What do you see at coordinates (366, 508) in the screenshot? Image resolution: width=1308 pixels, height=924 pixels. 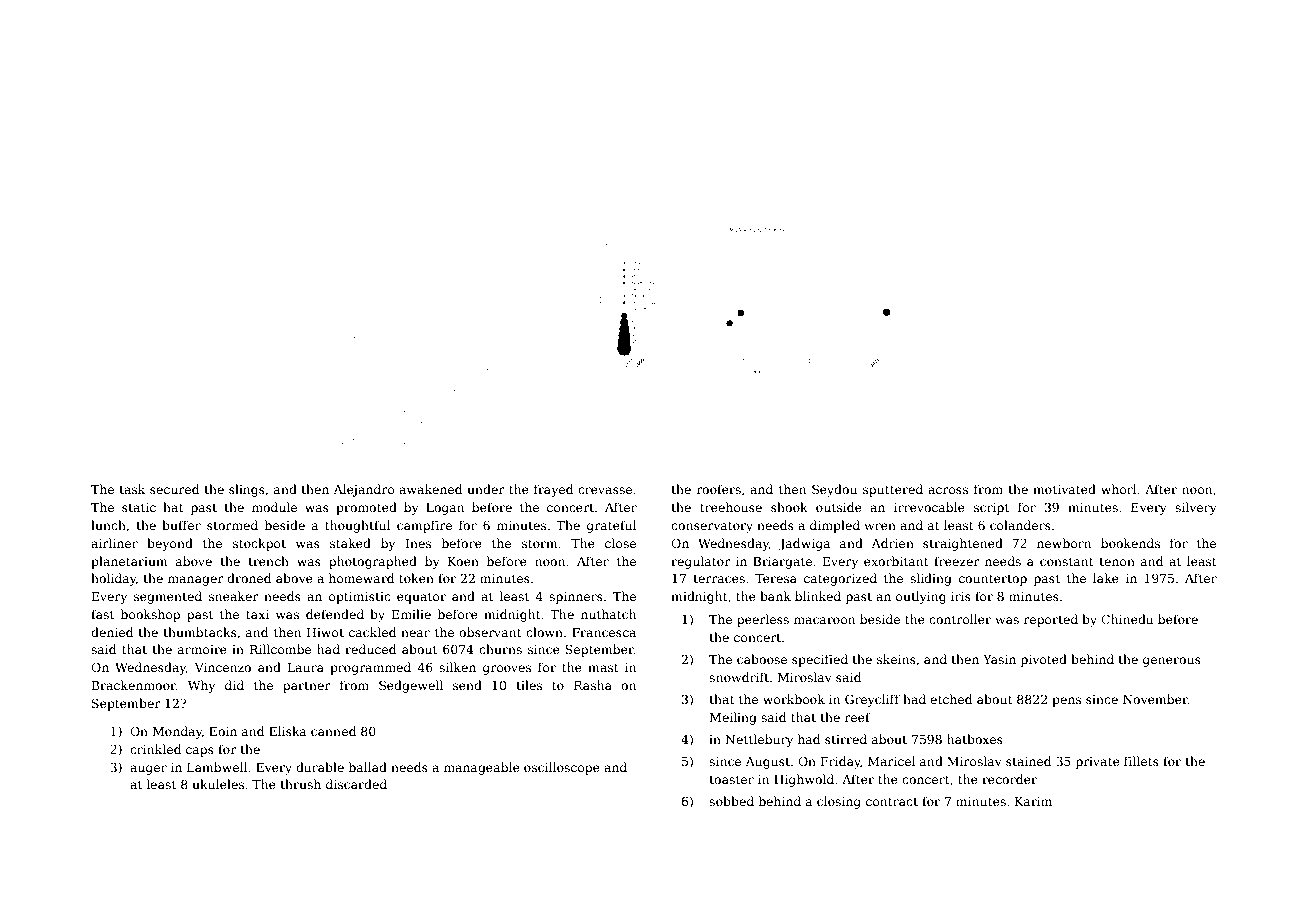 I see `promoted` at bounding box center [366, 508].
